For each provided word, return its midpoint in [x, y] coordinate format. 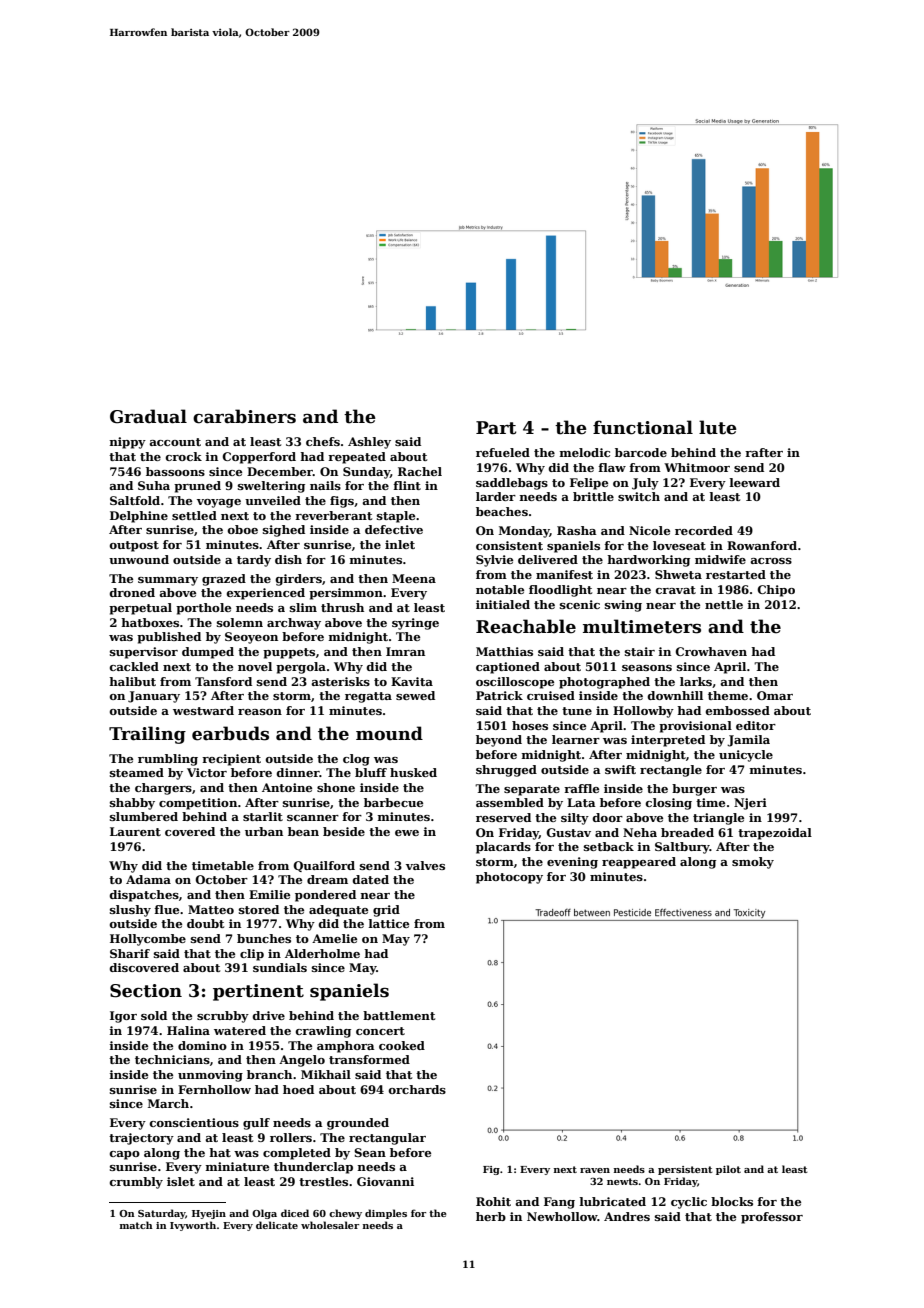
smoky [753, 863]
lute [718, 427]
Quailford [324, 866]
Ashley [369, 443]
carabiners [244, 416]
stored [259, 909]
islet [181, 1181]
